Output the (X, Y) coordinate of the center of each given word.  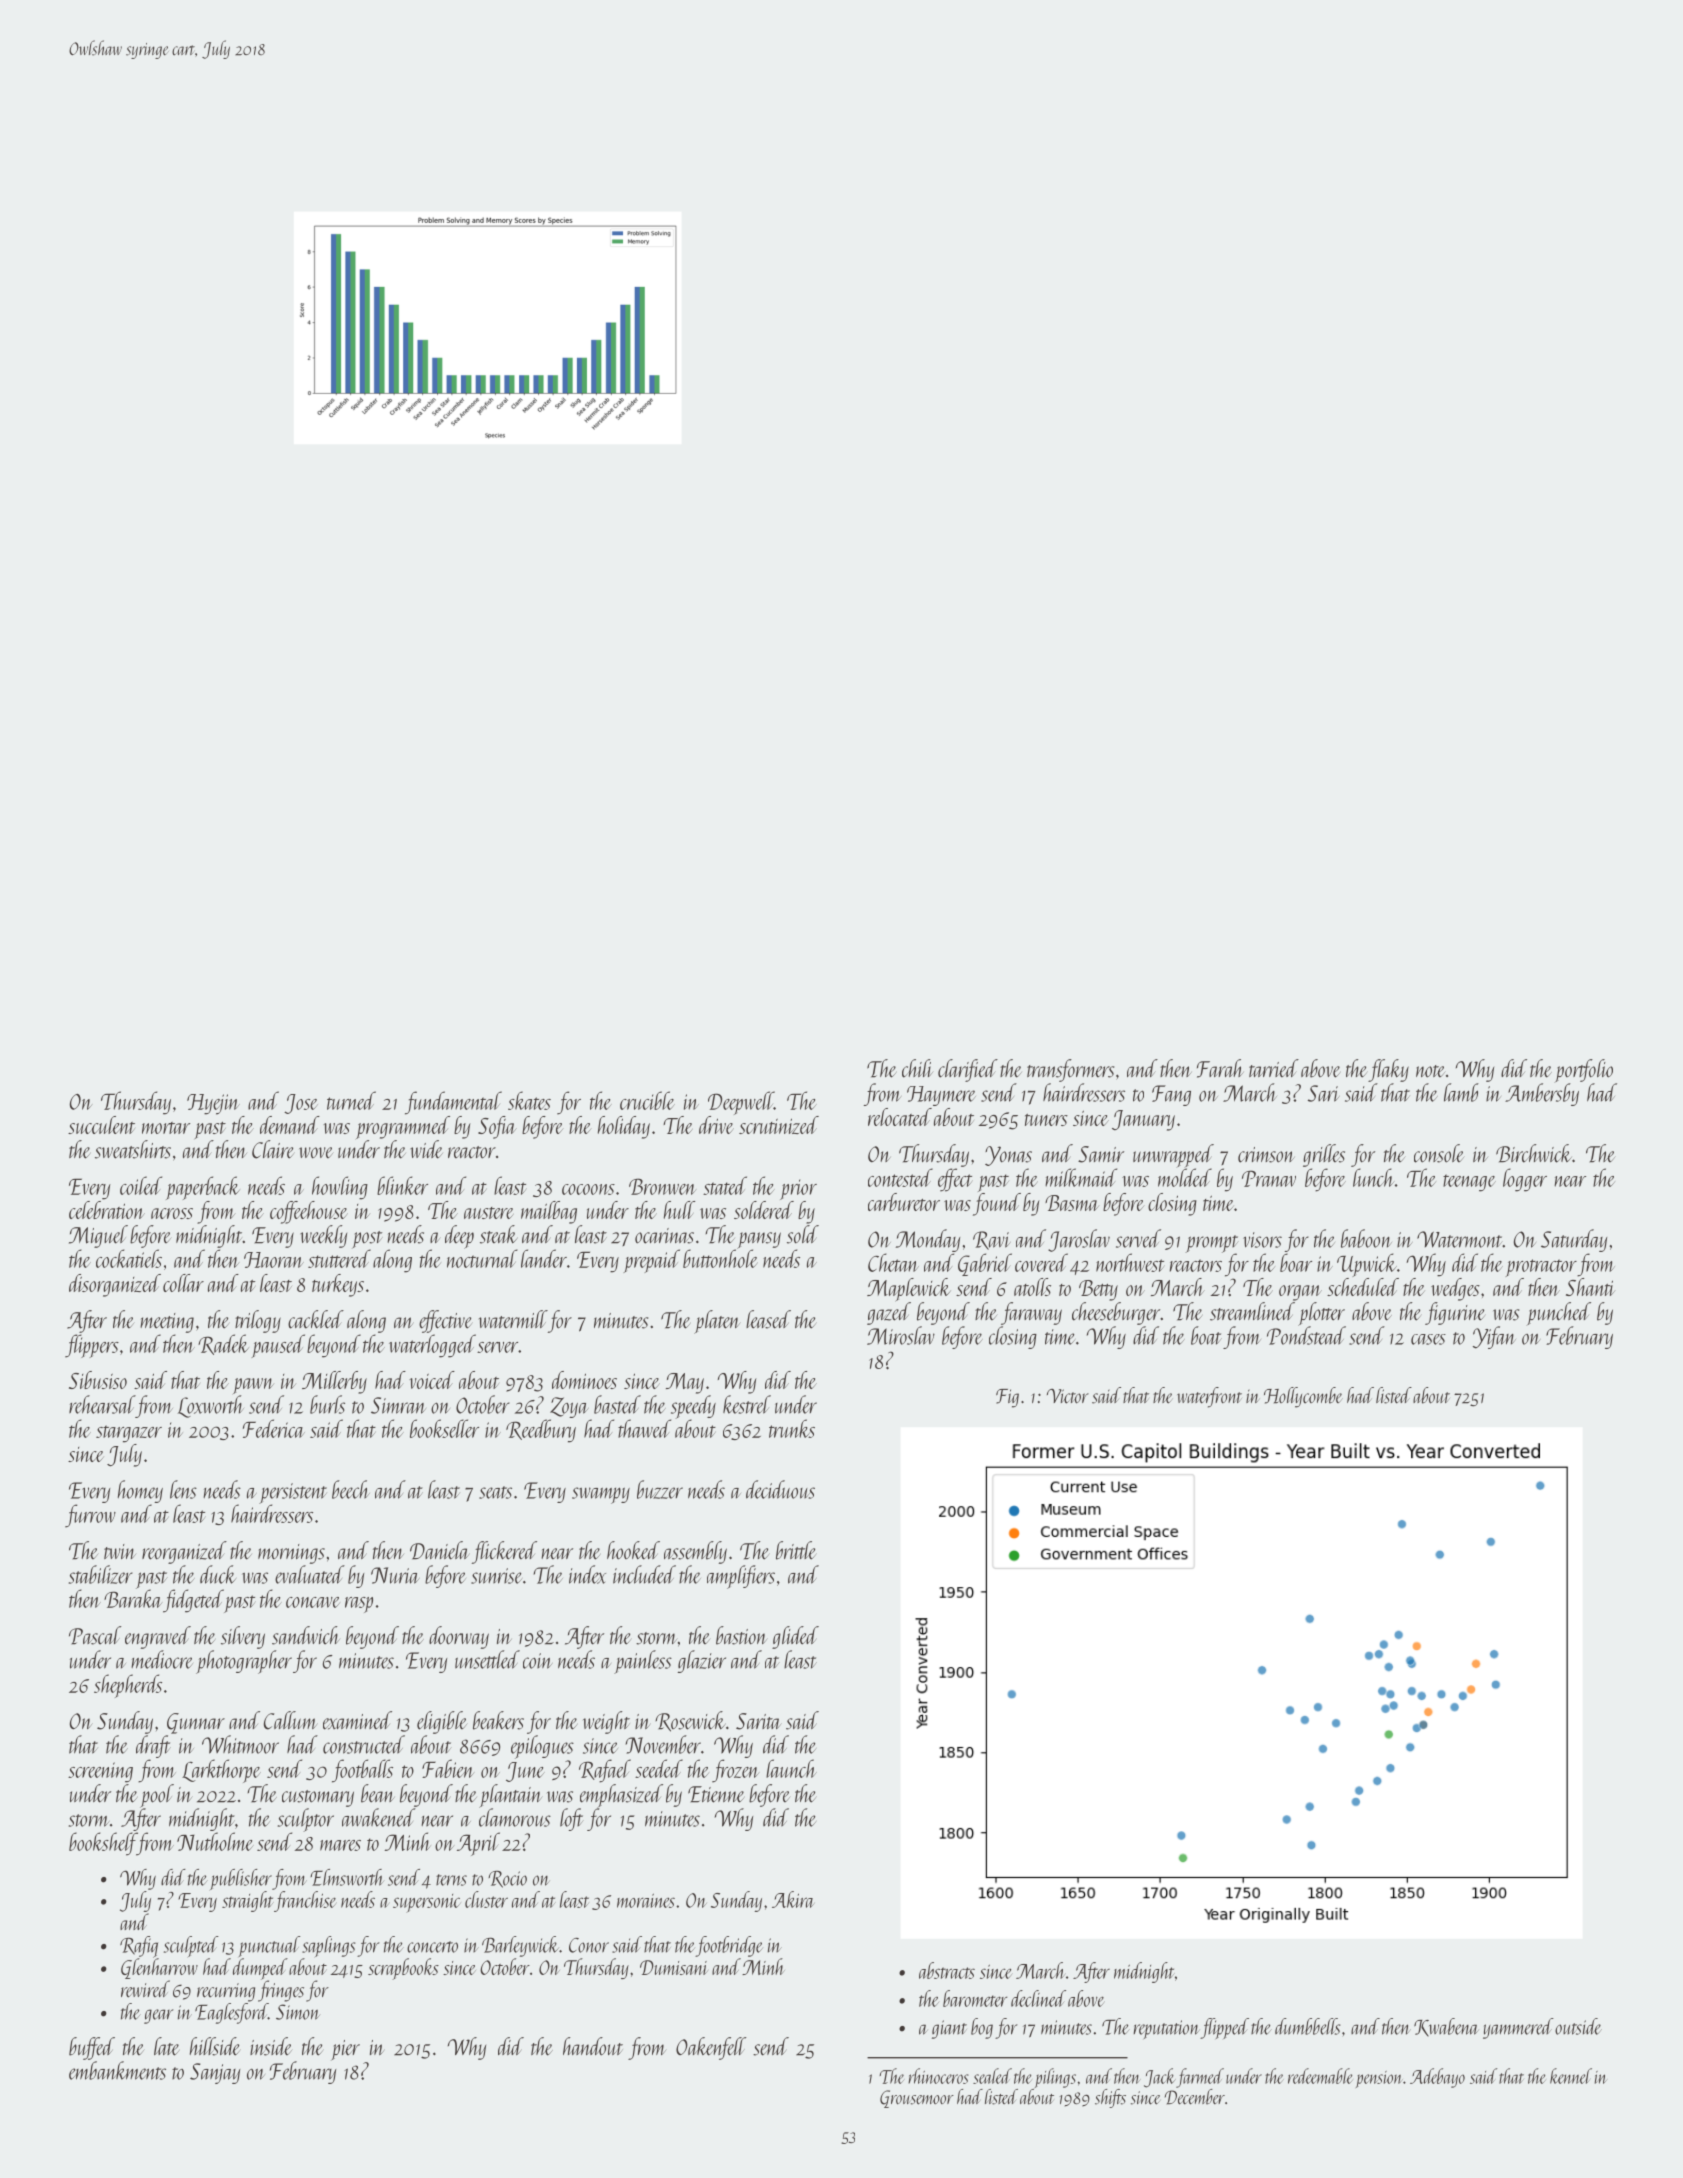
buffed (92, 2048)
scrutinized (779, 1125)
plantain (511, 1796)
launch (791, 1768)
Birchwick (1534, 1153)
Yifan (1494, 1337)
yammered (1518, 2028)
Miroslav (901, 1335)
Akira (793, 1899)
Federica (274, 1428)
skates (529, 1100)
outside (1578, 2026)
